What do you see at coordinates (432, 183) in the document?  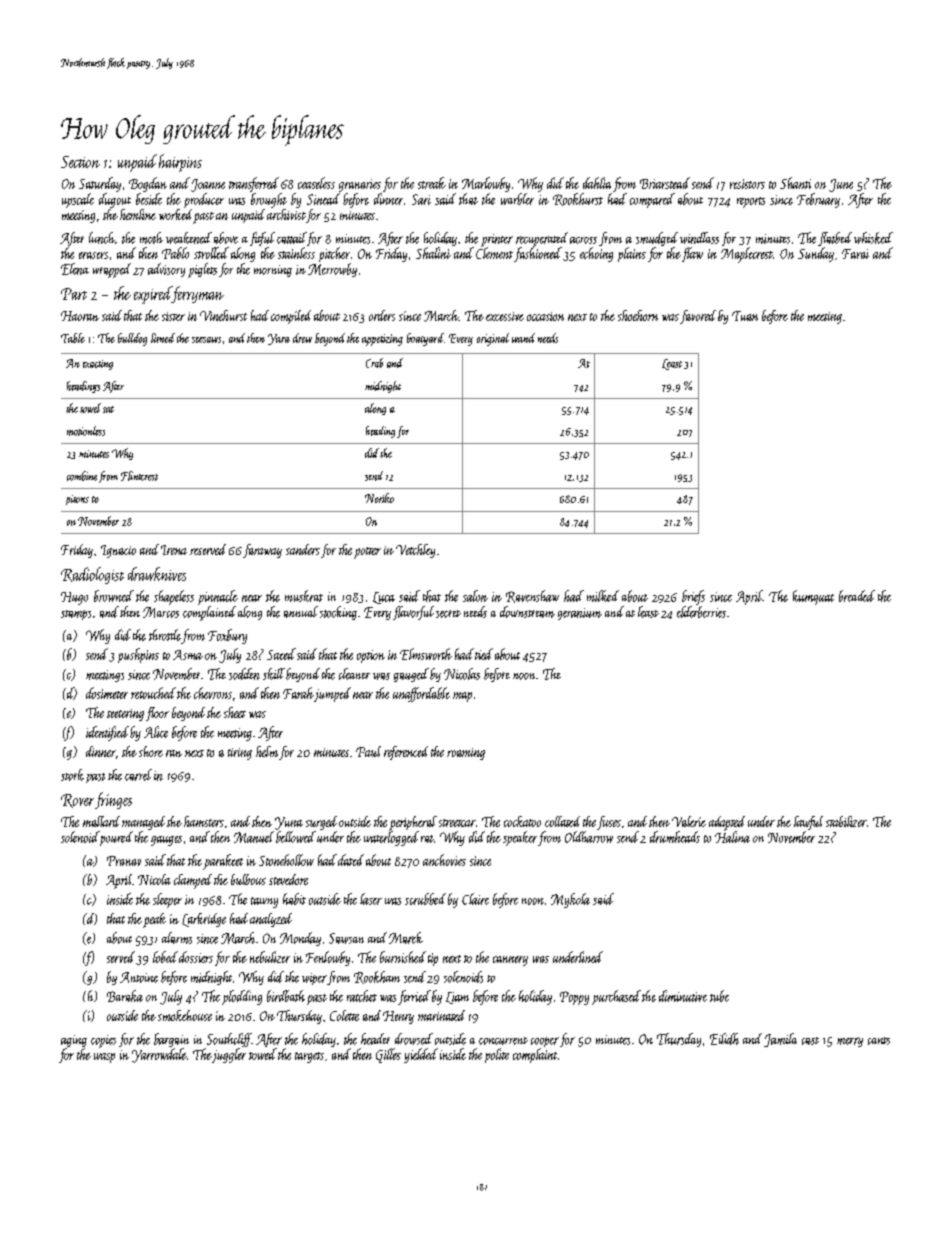 I see `streak` at bounding box center [432, 183].
